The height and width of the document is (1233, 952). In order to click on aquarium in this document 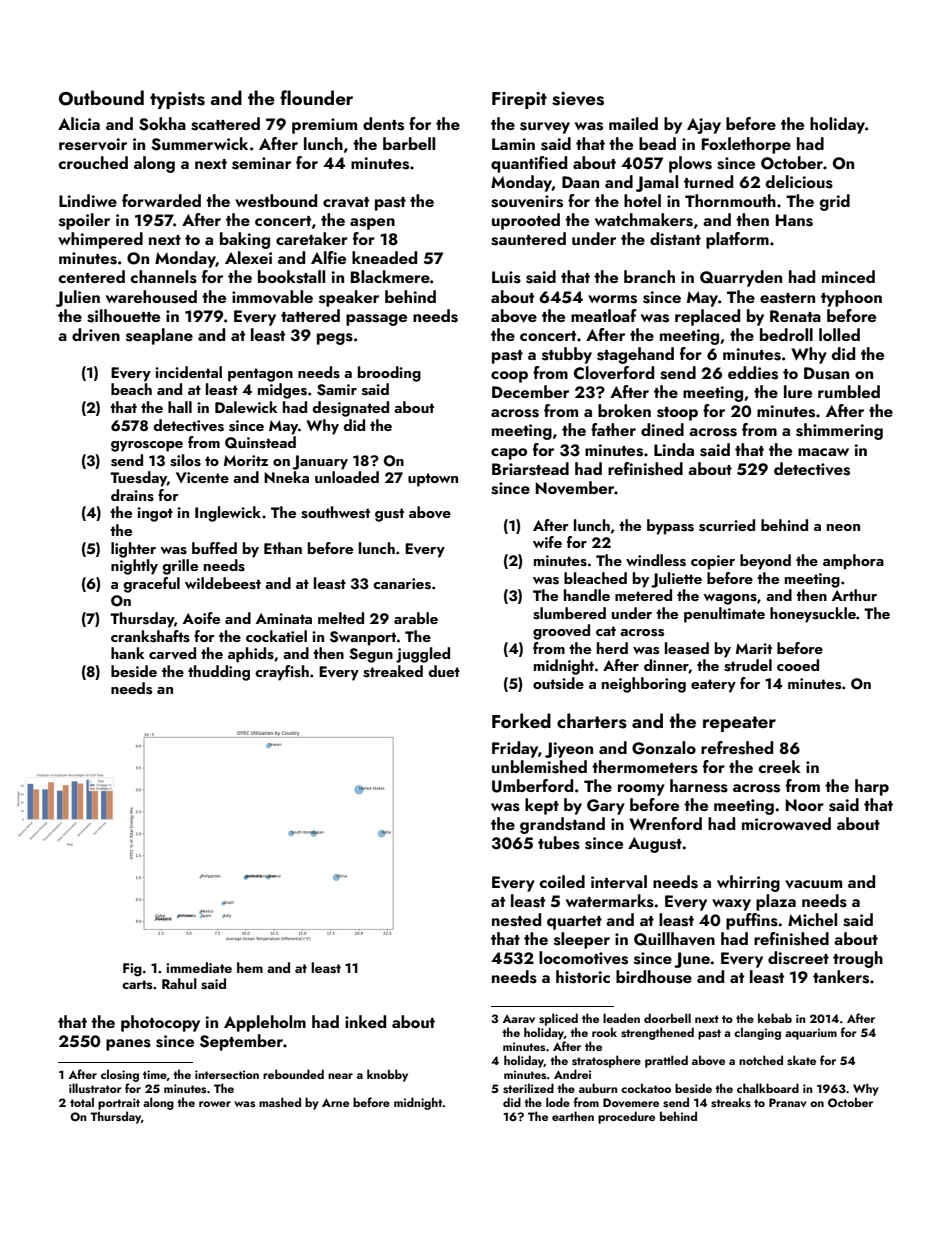, I will do `click(811, 1034)`.
